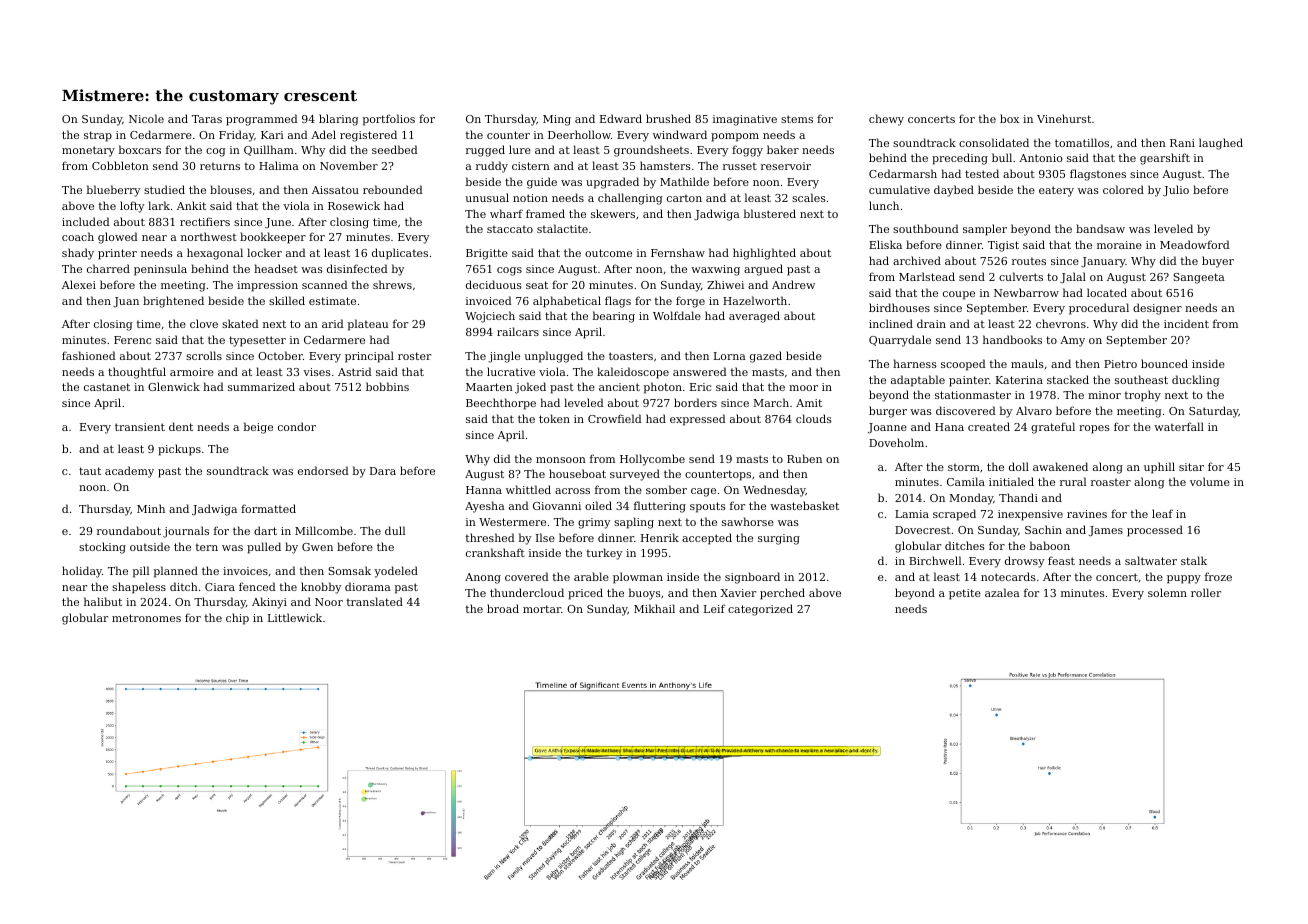 This screenshot has height=924, width=1308. Describe the element at coordinates (329, 602) in the screenshot. I see `Noor` at that location.
